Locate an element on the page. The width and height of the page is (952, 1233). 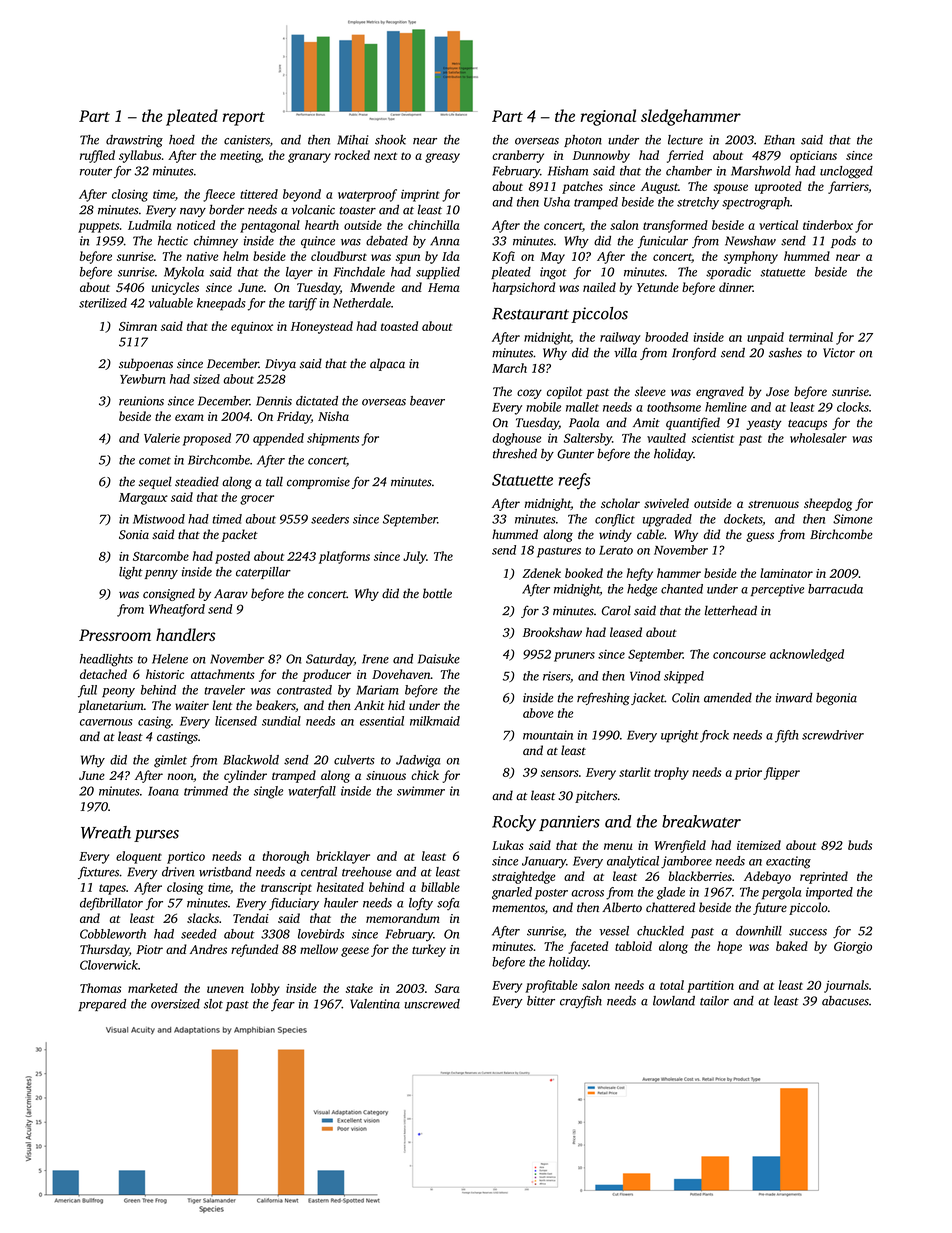
baked is located at coordinates (792, 946).
